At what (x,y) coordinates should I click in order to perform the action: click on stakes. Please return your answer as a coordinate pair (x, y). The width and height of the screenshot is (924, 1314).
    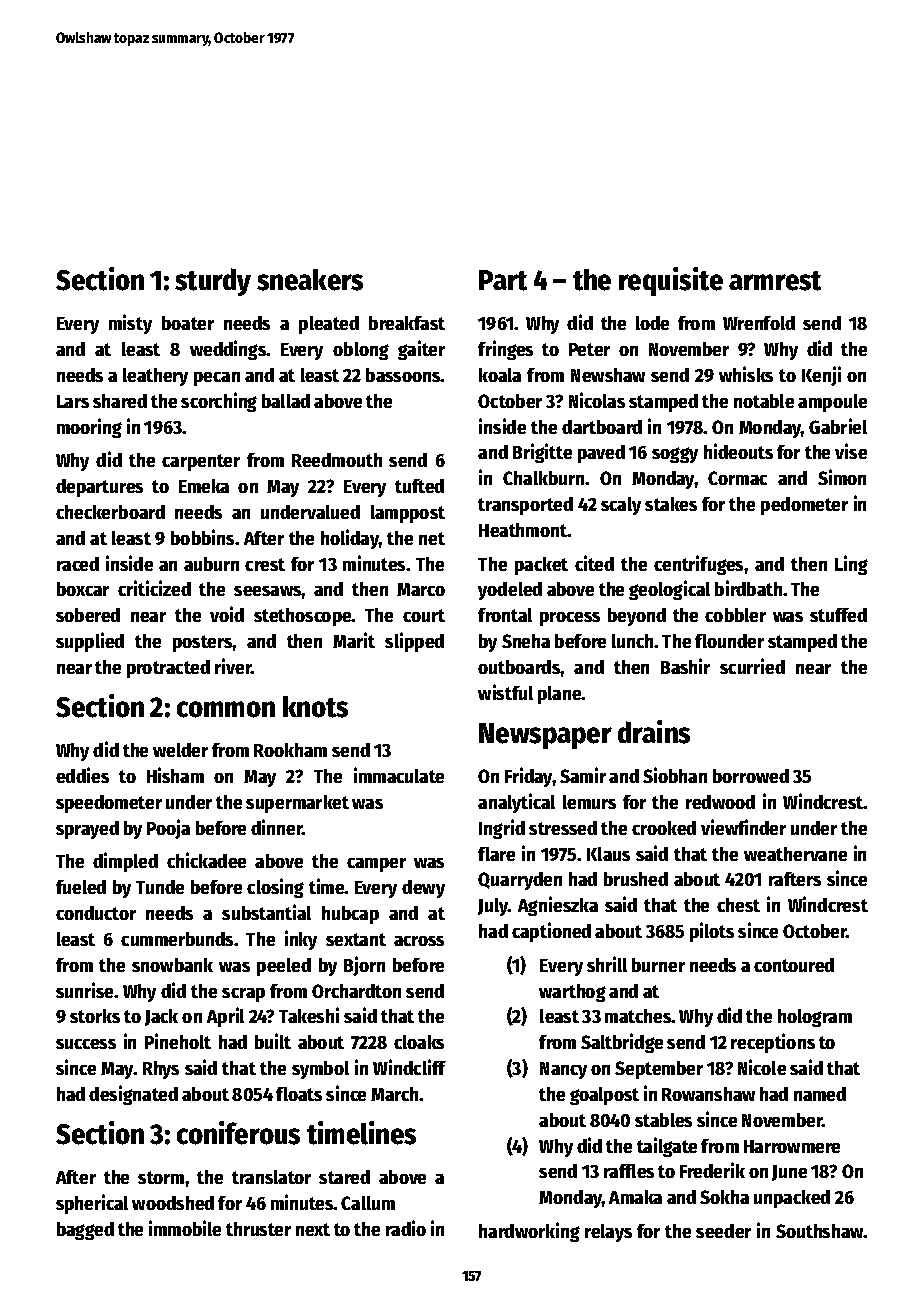
    Looking at the image, I should click on (671, 504).
